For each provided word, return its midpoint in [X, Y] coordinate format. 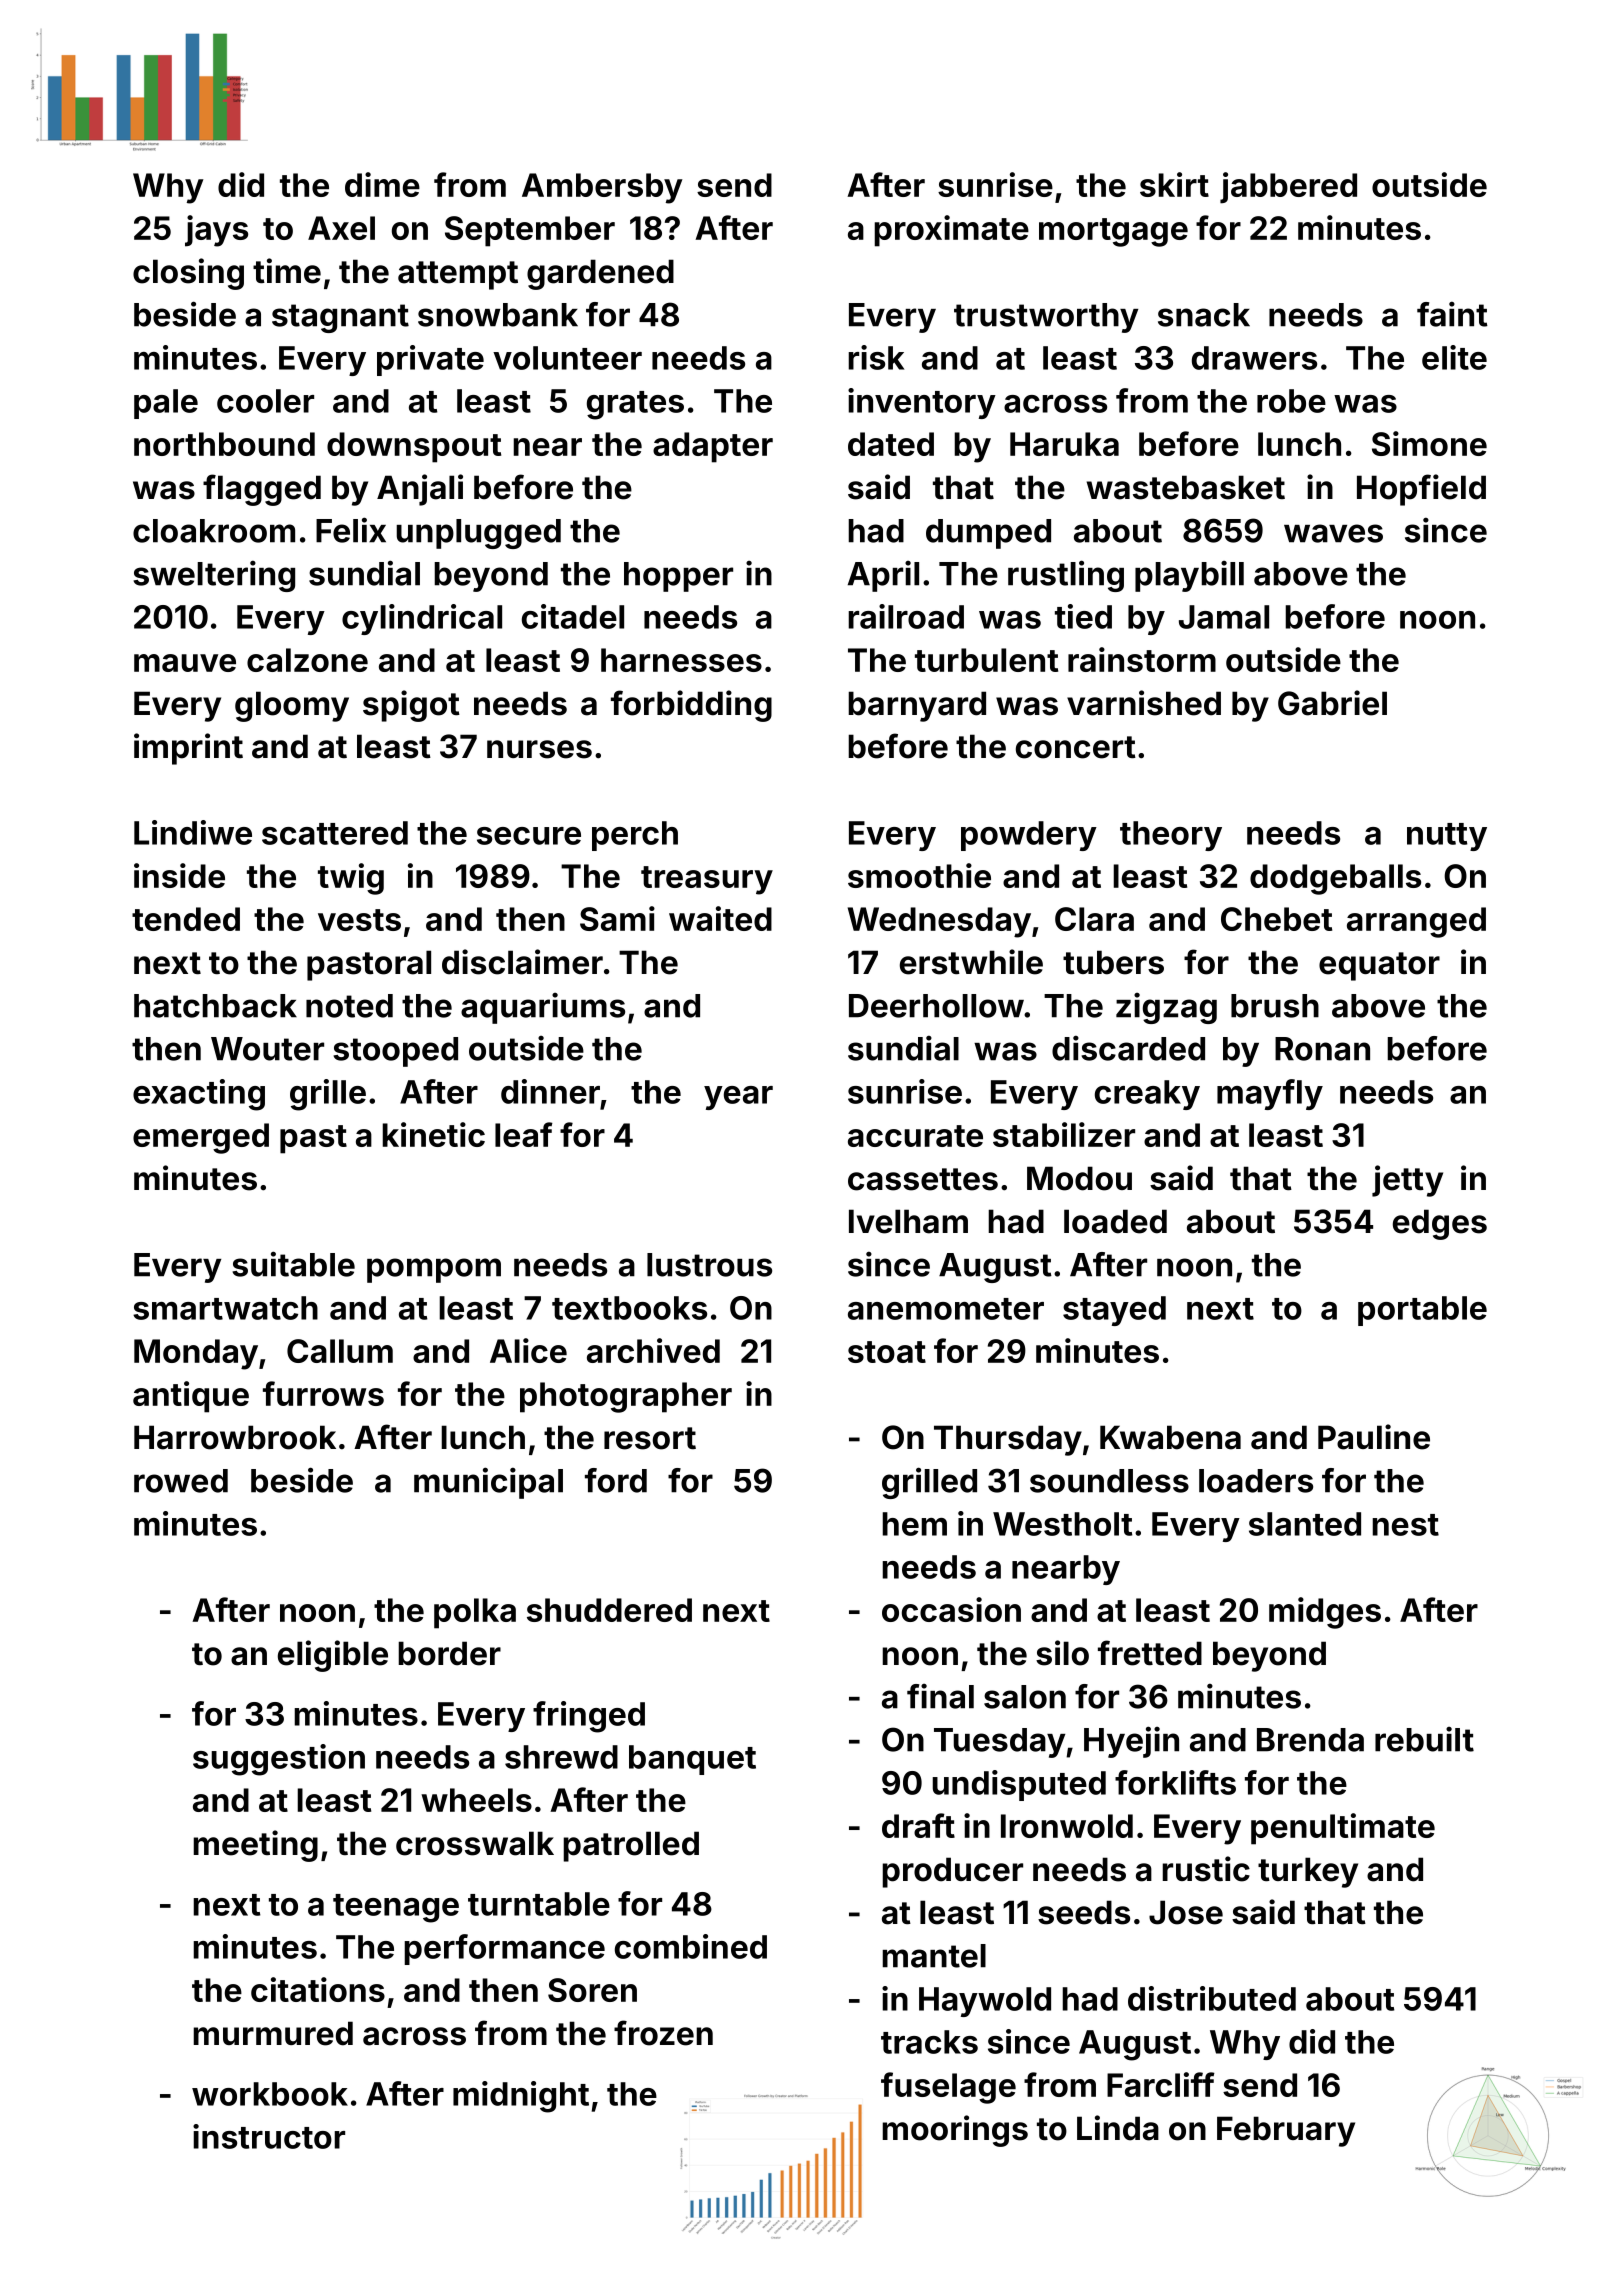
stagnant [340, 318]
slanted [1305, 1524]
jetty [1407, 1181]
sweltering [214, 576]
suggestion [279, 1760]
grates [635, 405]
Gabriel [1332, 703]
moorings [955, 2131]
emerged [201, 1138]
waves [1333, 533]
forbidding [691, 706]
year [738, 1098]
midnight [521, 2097]
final [940, 1696]
